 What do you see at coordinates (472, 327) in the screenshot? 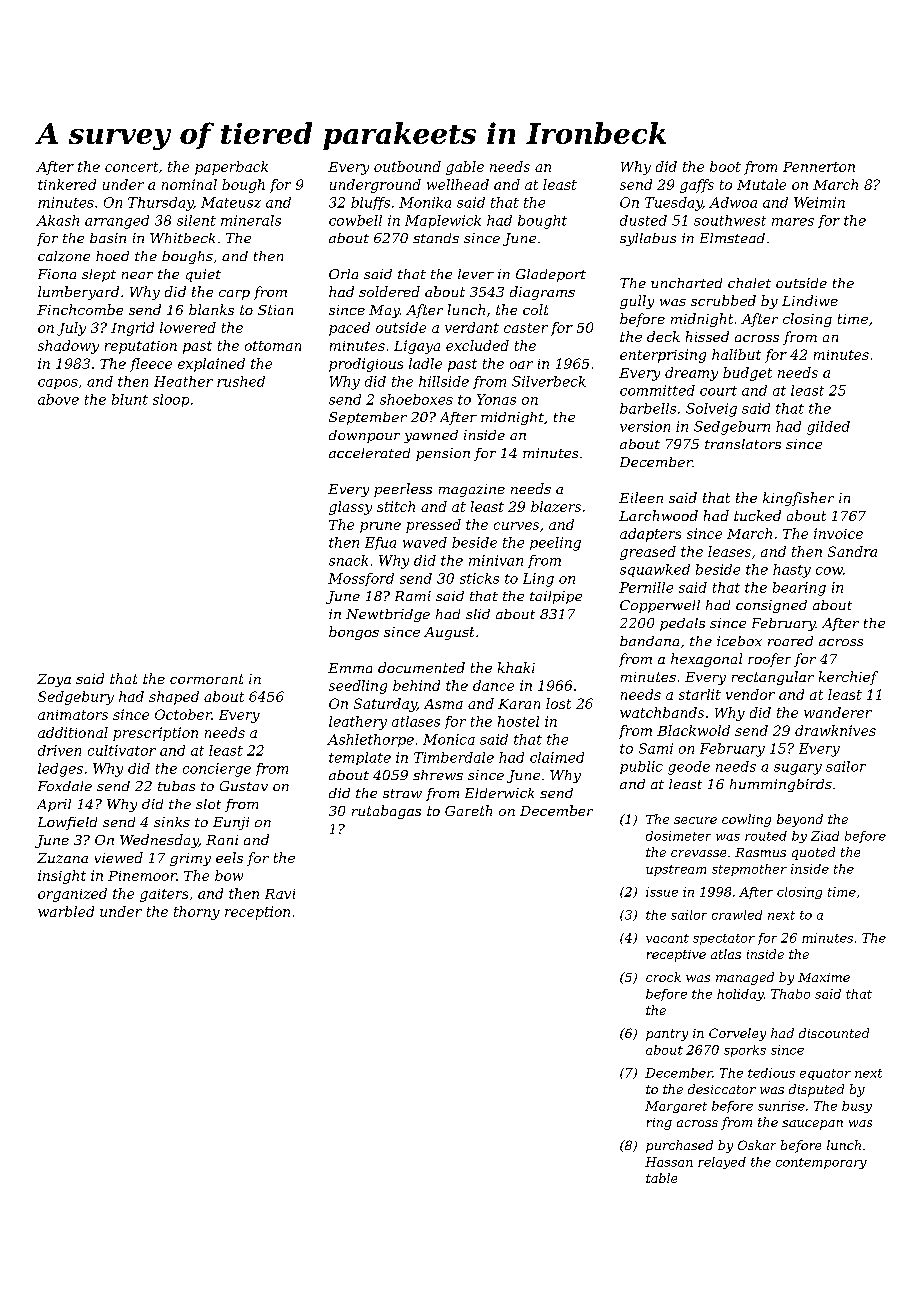
I see `verdant` at bounding box center [472, 327].
